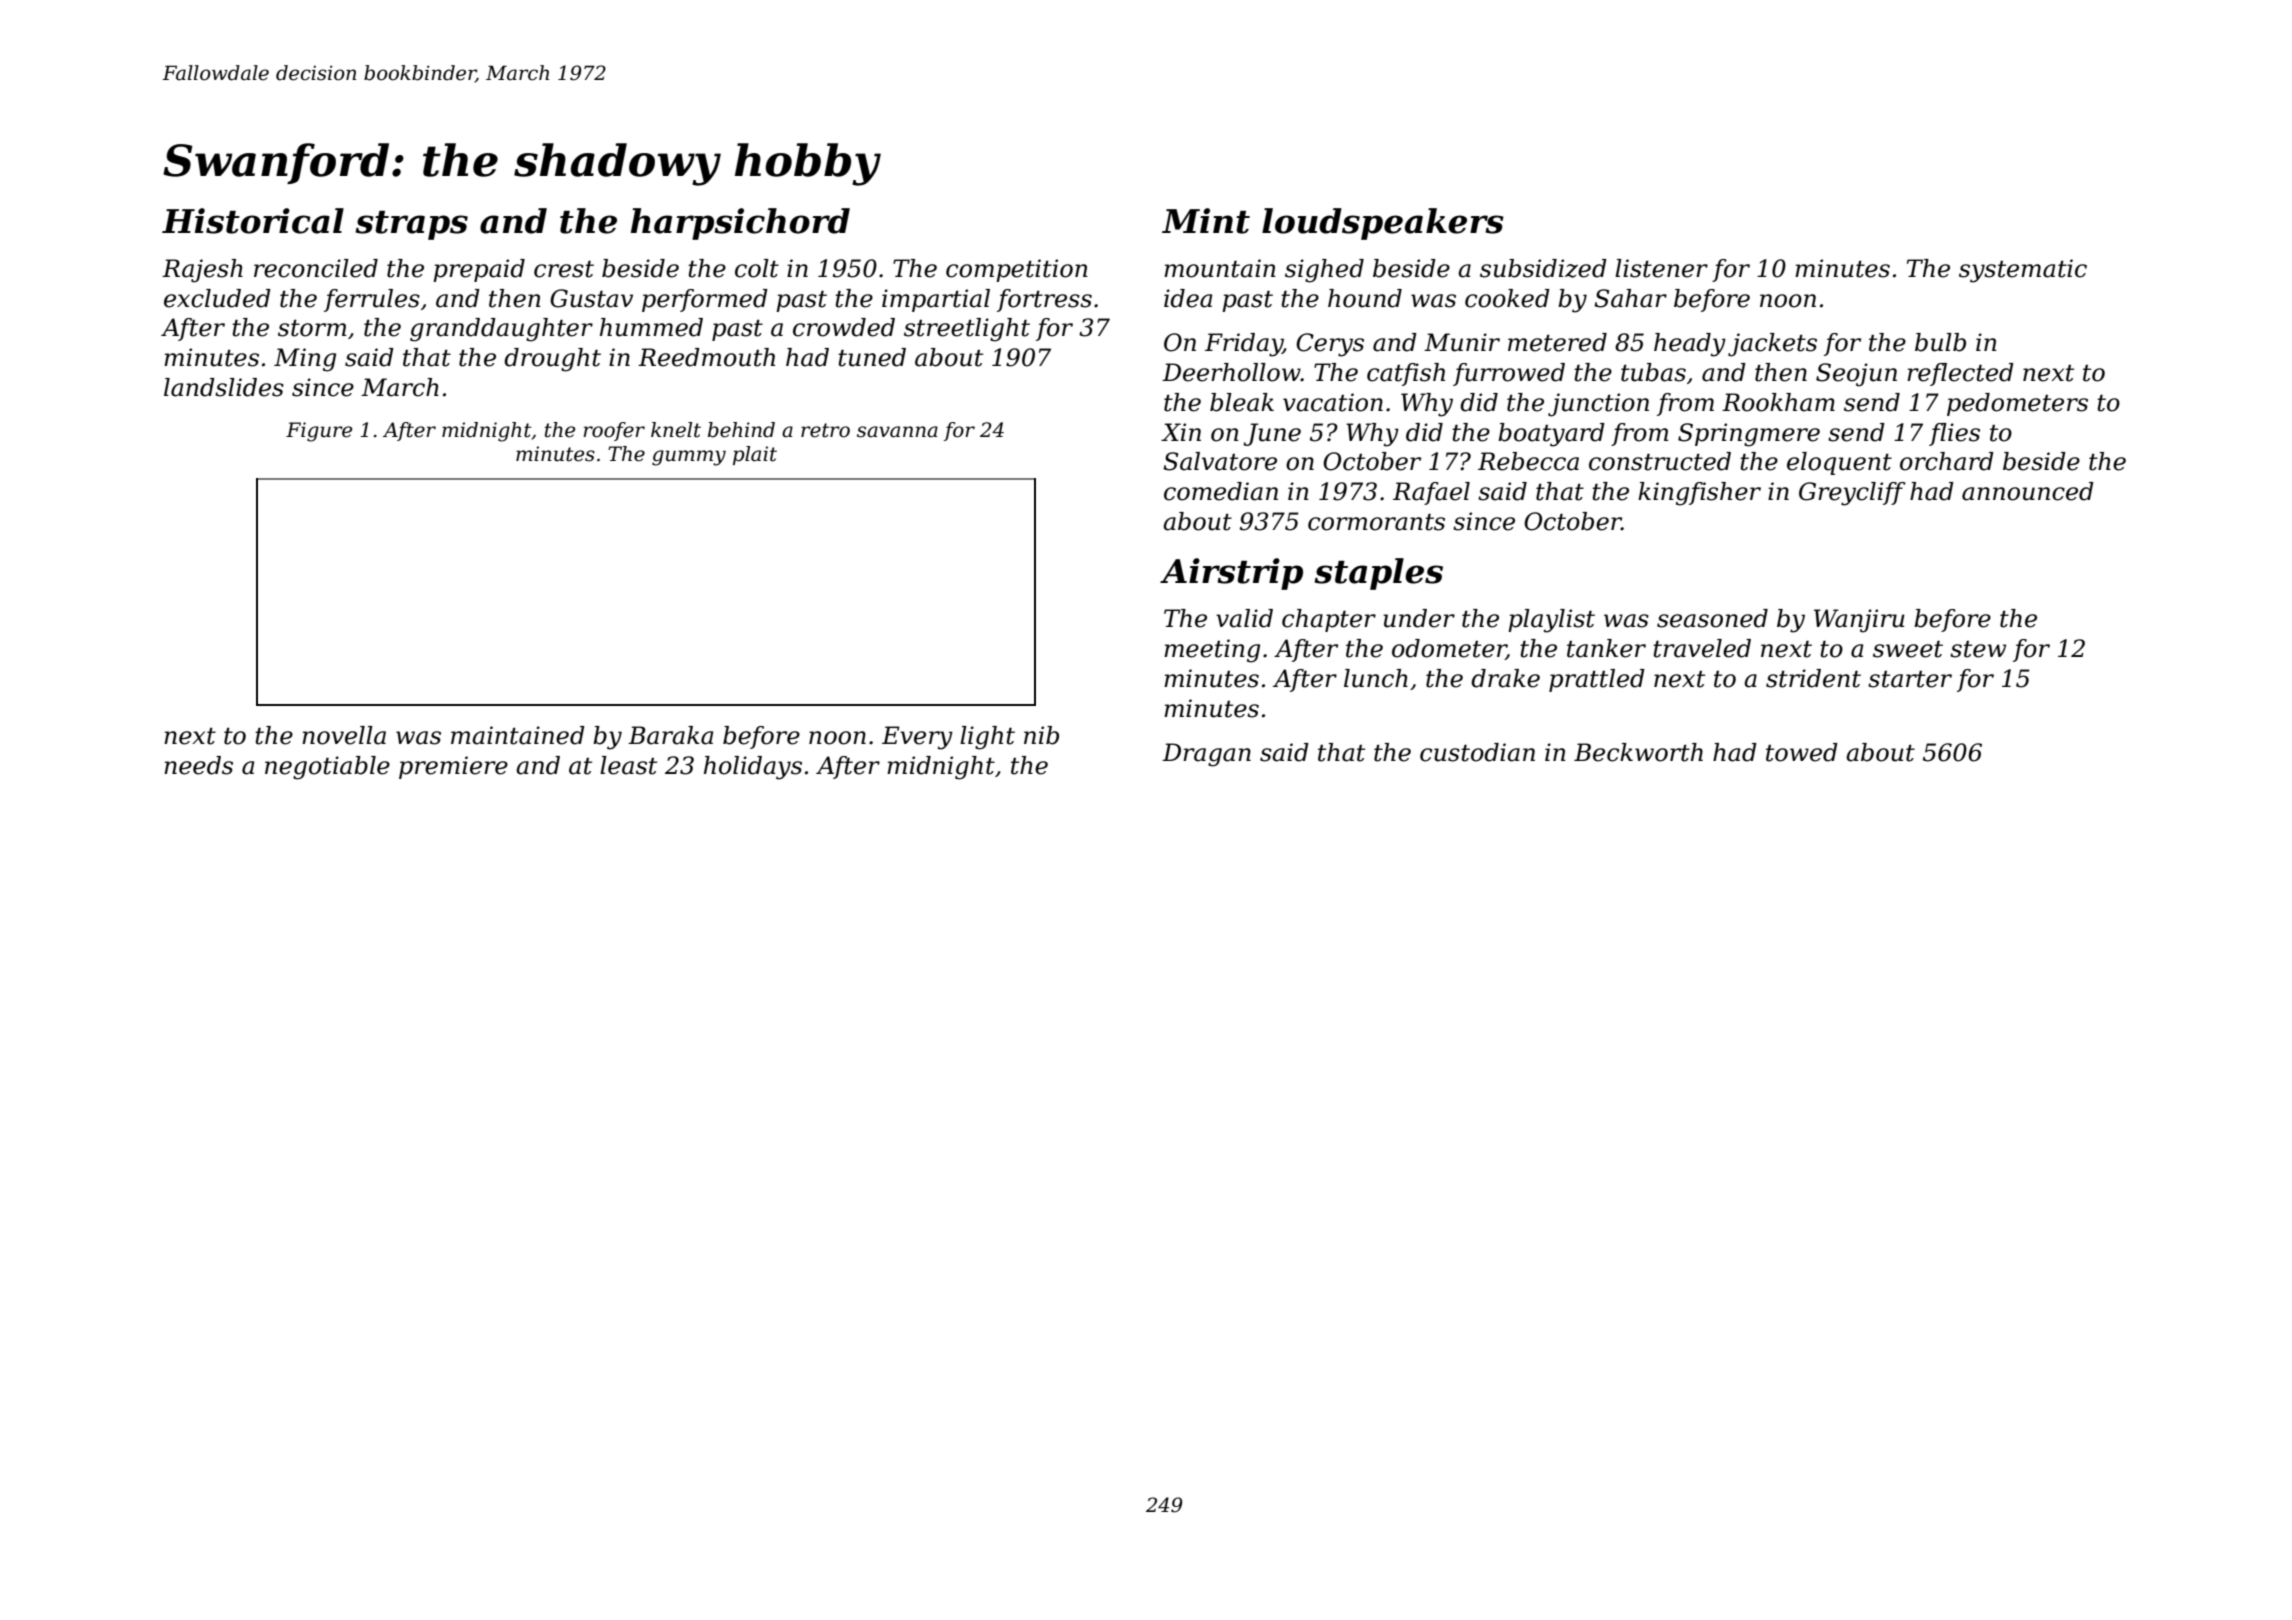 Image resolution: width=2292 pixels, height=1620 pixels. Describe the element at coordinates (614, 431) in the screenshot. I see `roofer` at that location.
